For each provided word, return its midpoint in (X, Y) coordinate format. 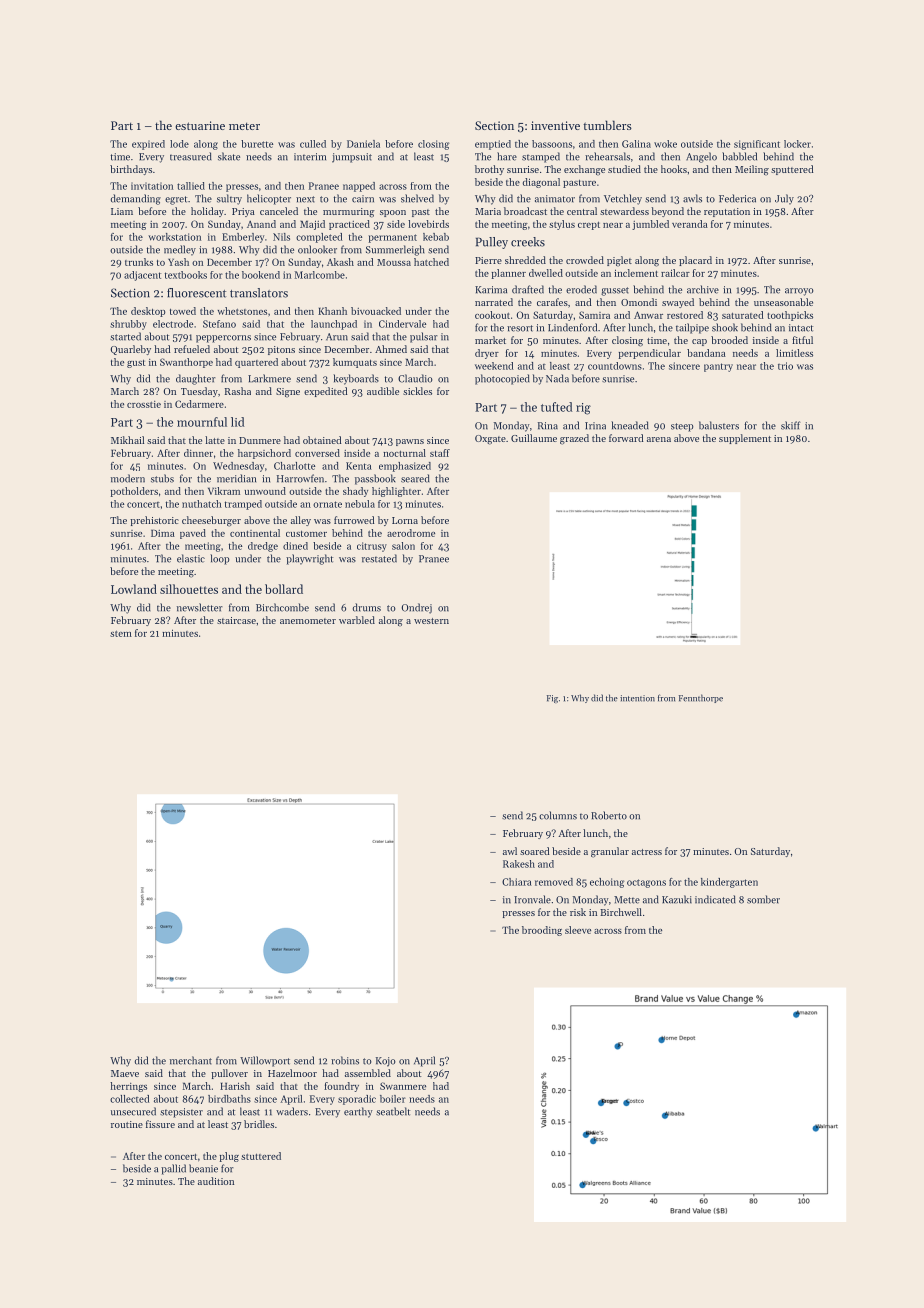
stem (121, 634)
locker (797, 144)
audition (216, 1181)
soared (535, 851)
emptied (493, 145)
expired (148, 145)
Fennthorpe (701, 698)
